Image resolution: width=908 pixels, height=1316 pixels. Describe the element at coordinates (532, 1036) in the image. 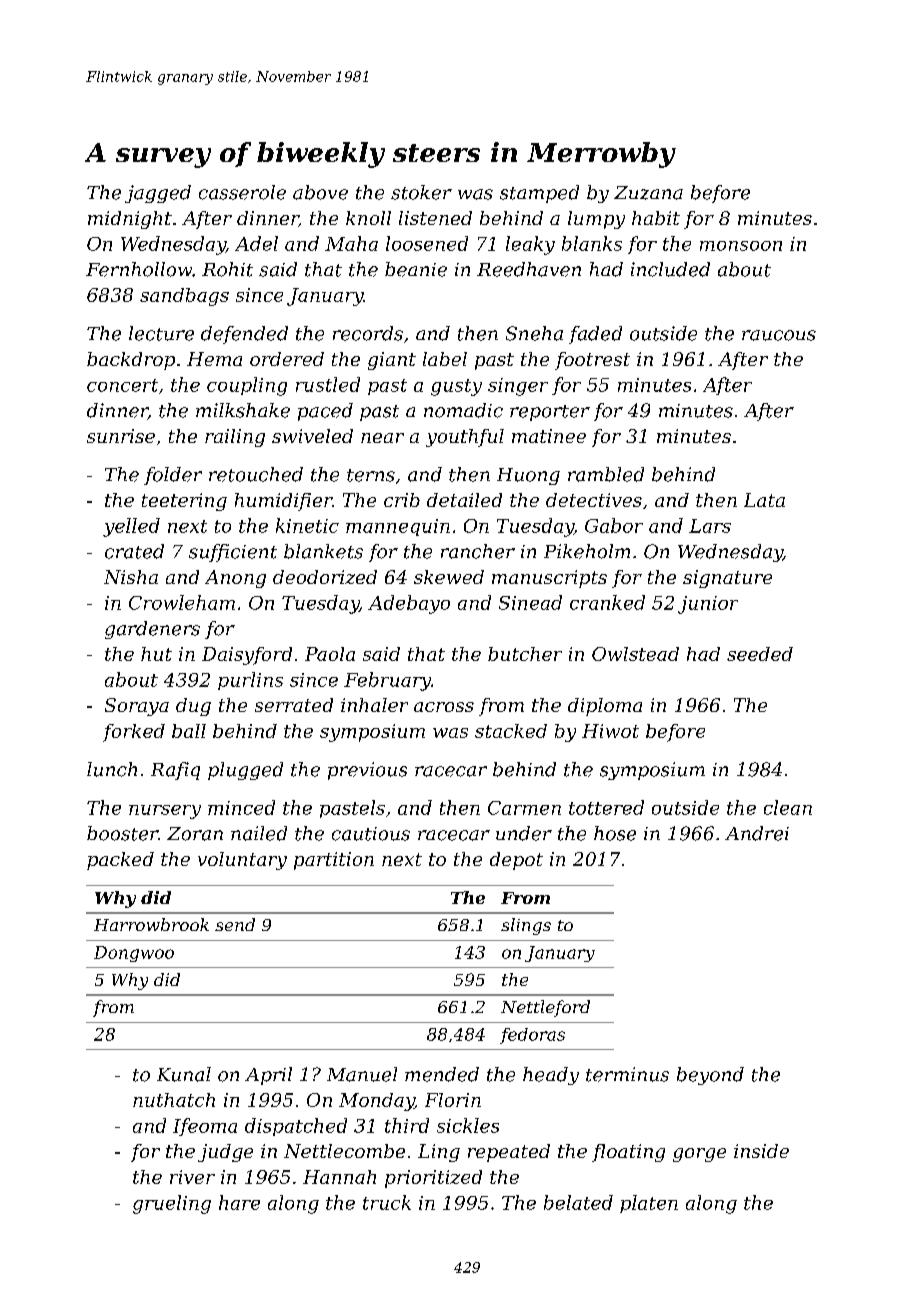

I see `fedoras` at that location.
